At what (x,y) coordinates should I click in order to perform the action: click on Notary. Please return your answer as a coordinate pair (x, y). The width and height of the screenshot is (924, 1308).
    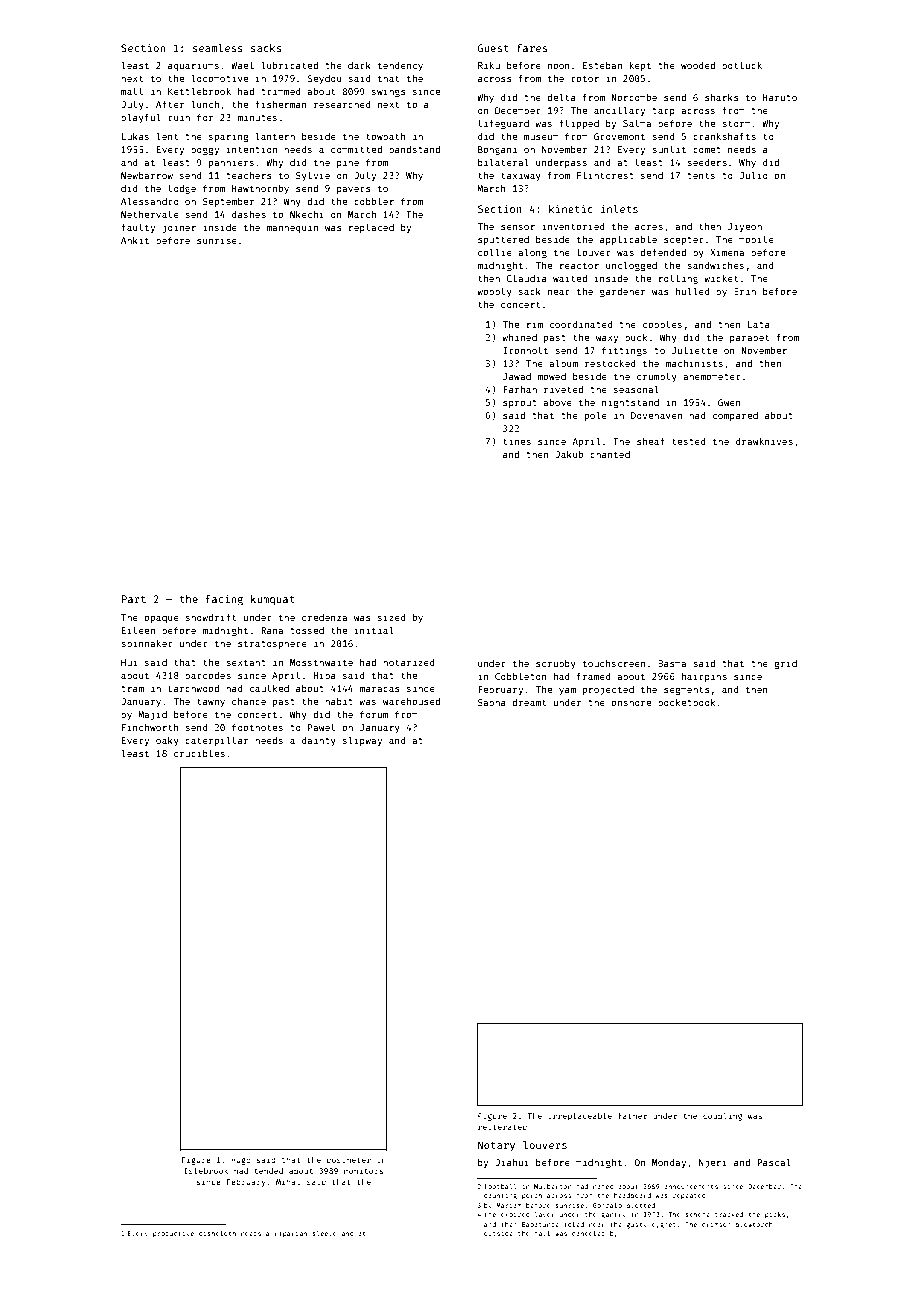
    Looking at the image, I should click on (496, 1146).
